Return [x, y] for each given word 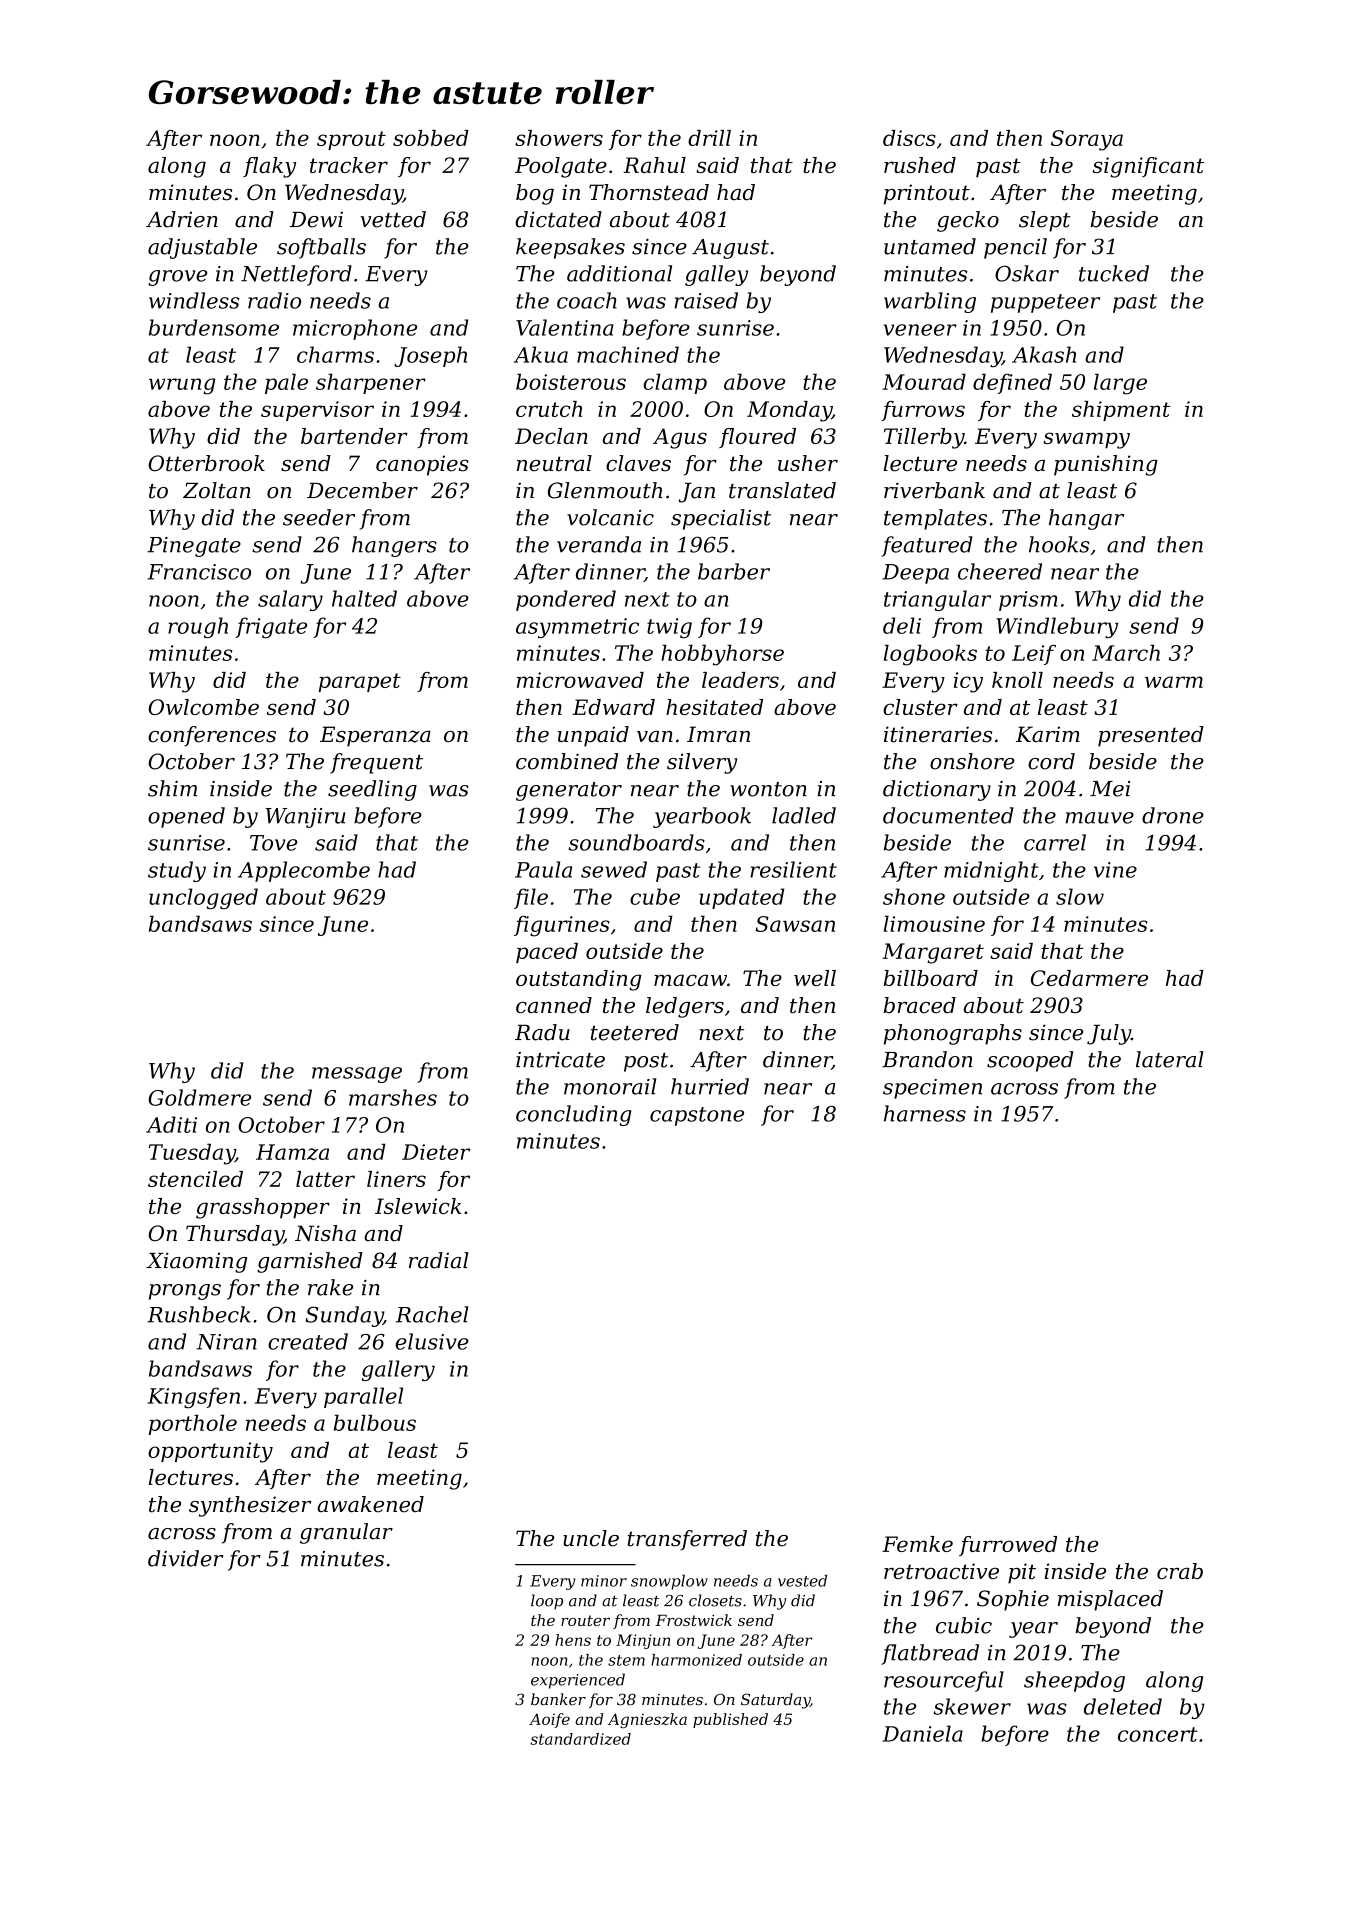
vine [1115, 870]
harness [925, 1113]
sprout [351, 140]
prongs [185, 1292]
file [531, 898]
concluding [573, 1115]
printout [927, 194]
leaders [740, 680]
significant [1148, 167]
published [730, 1720]
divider [186, 1558]
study [177, 871]
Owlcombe [204, 707]
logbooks [930, 655]
